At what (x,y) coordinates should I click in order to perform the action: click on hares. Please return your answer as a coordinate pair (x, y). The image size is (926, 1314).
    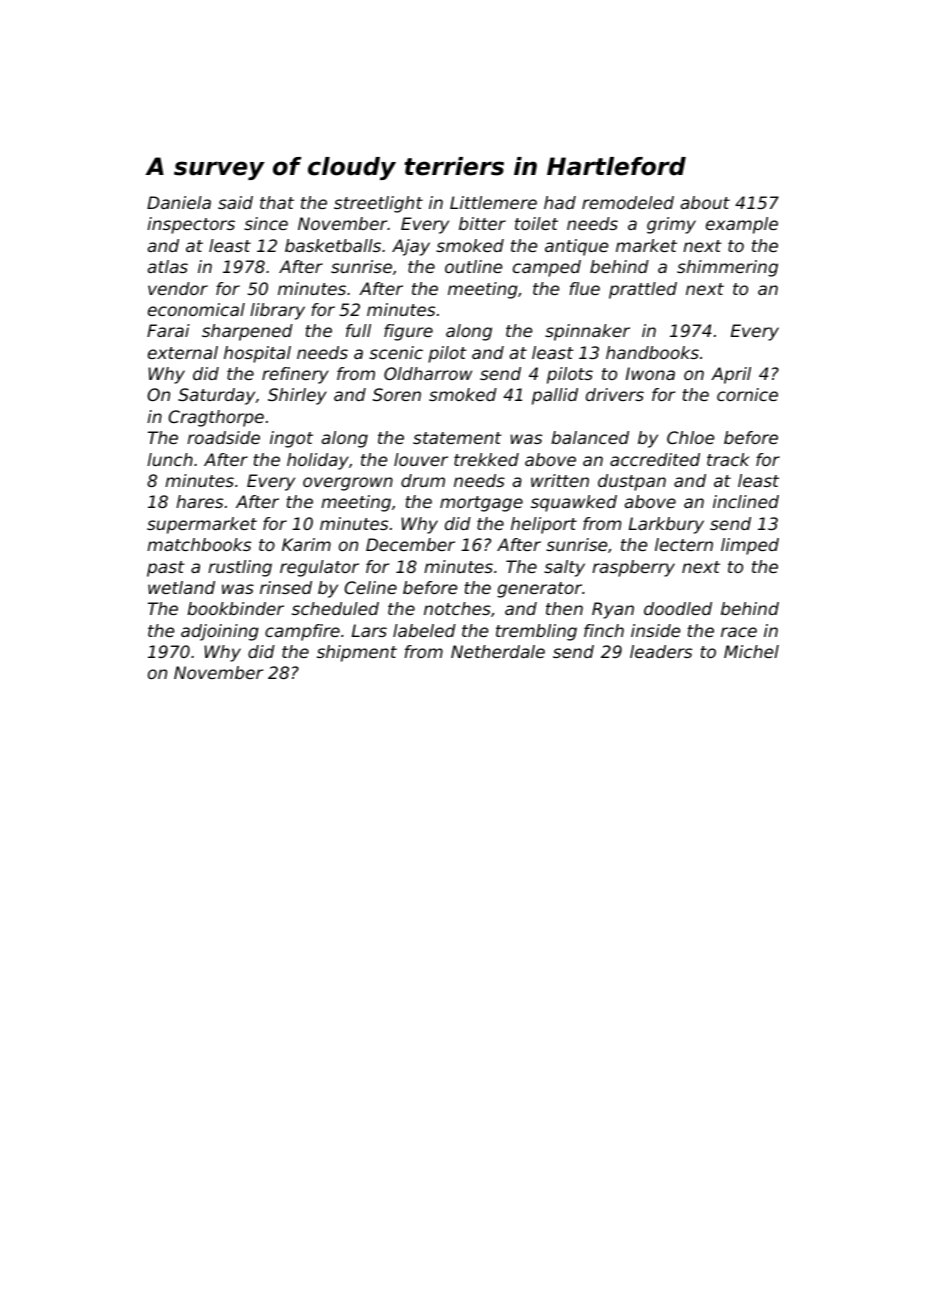
    Looking at the image, I should click on (199, 501).
